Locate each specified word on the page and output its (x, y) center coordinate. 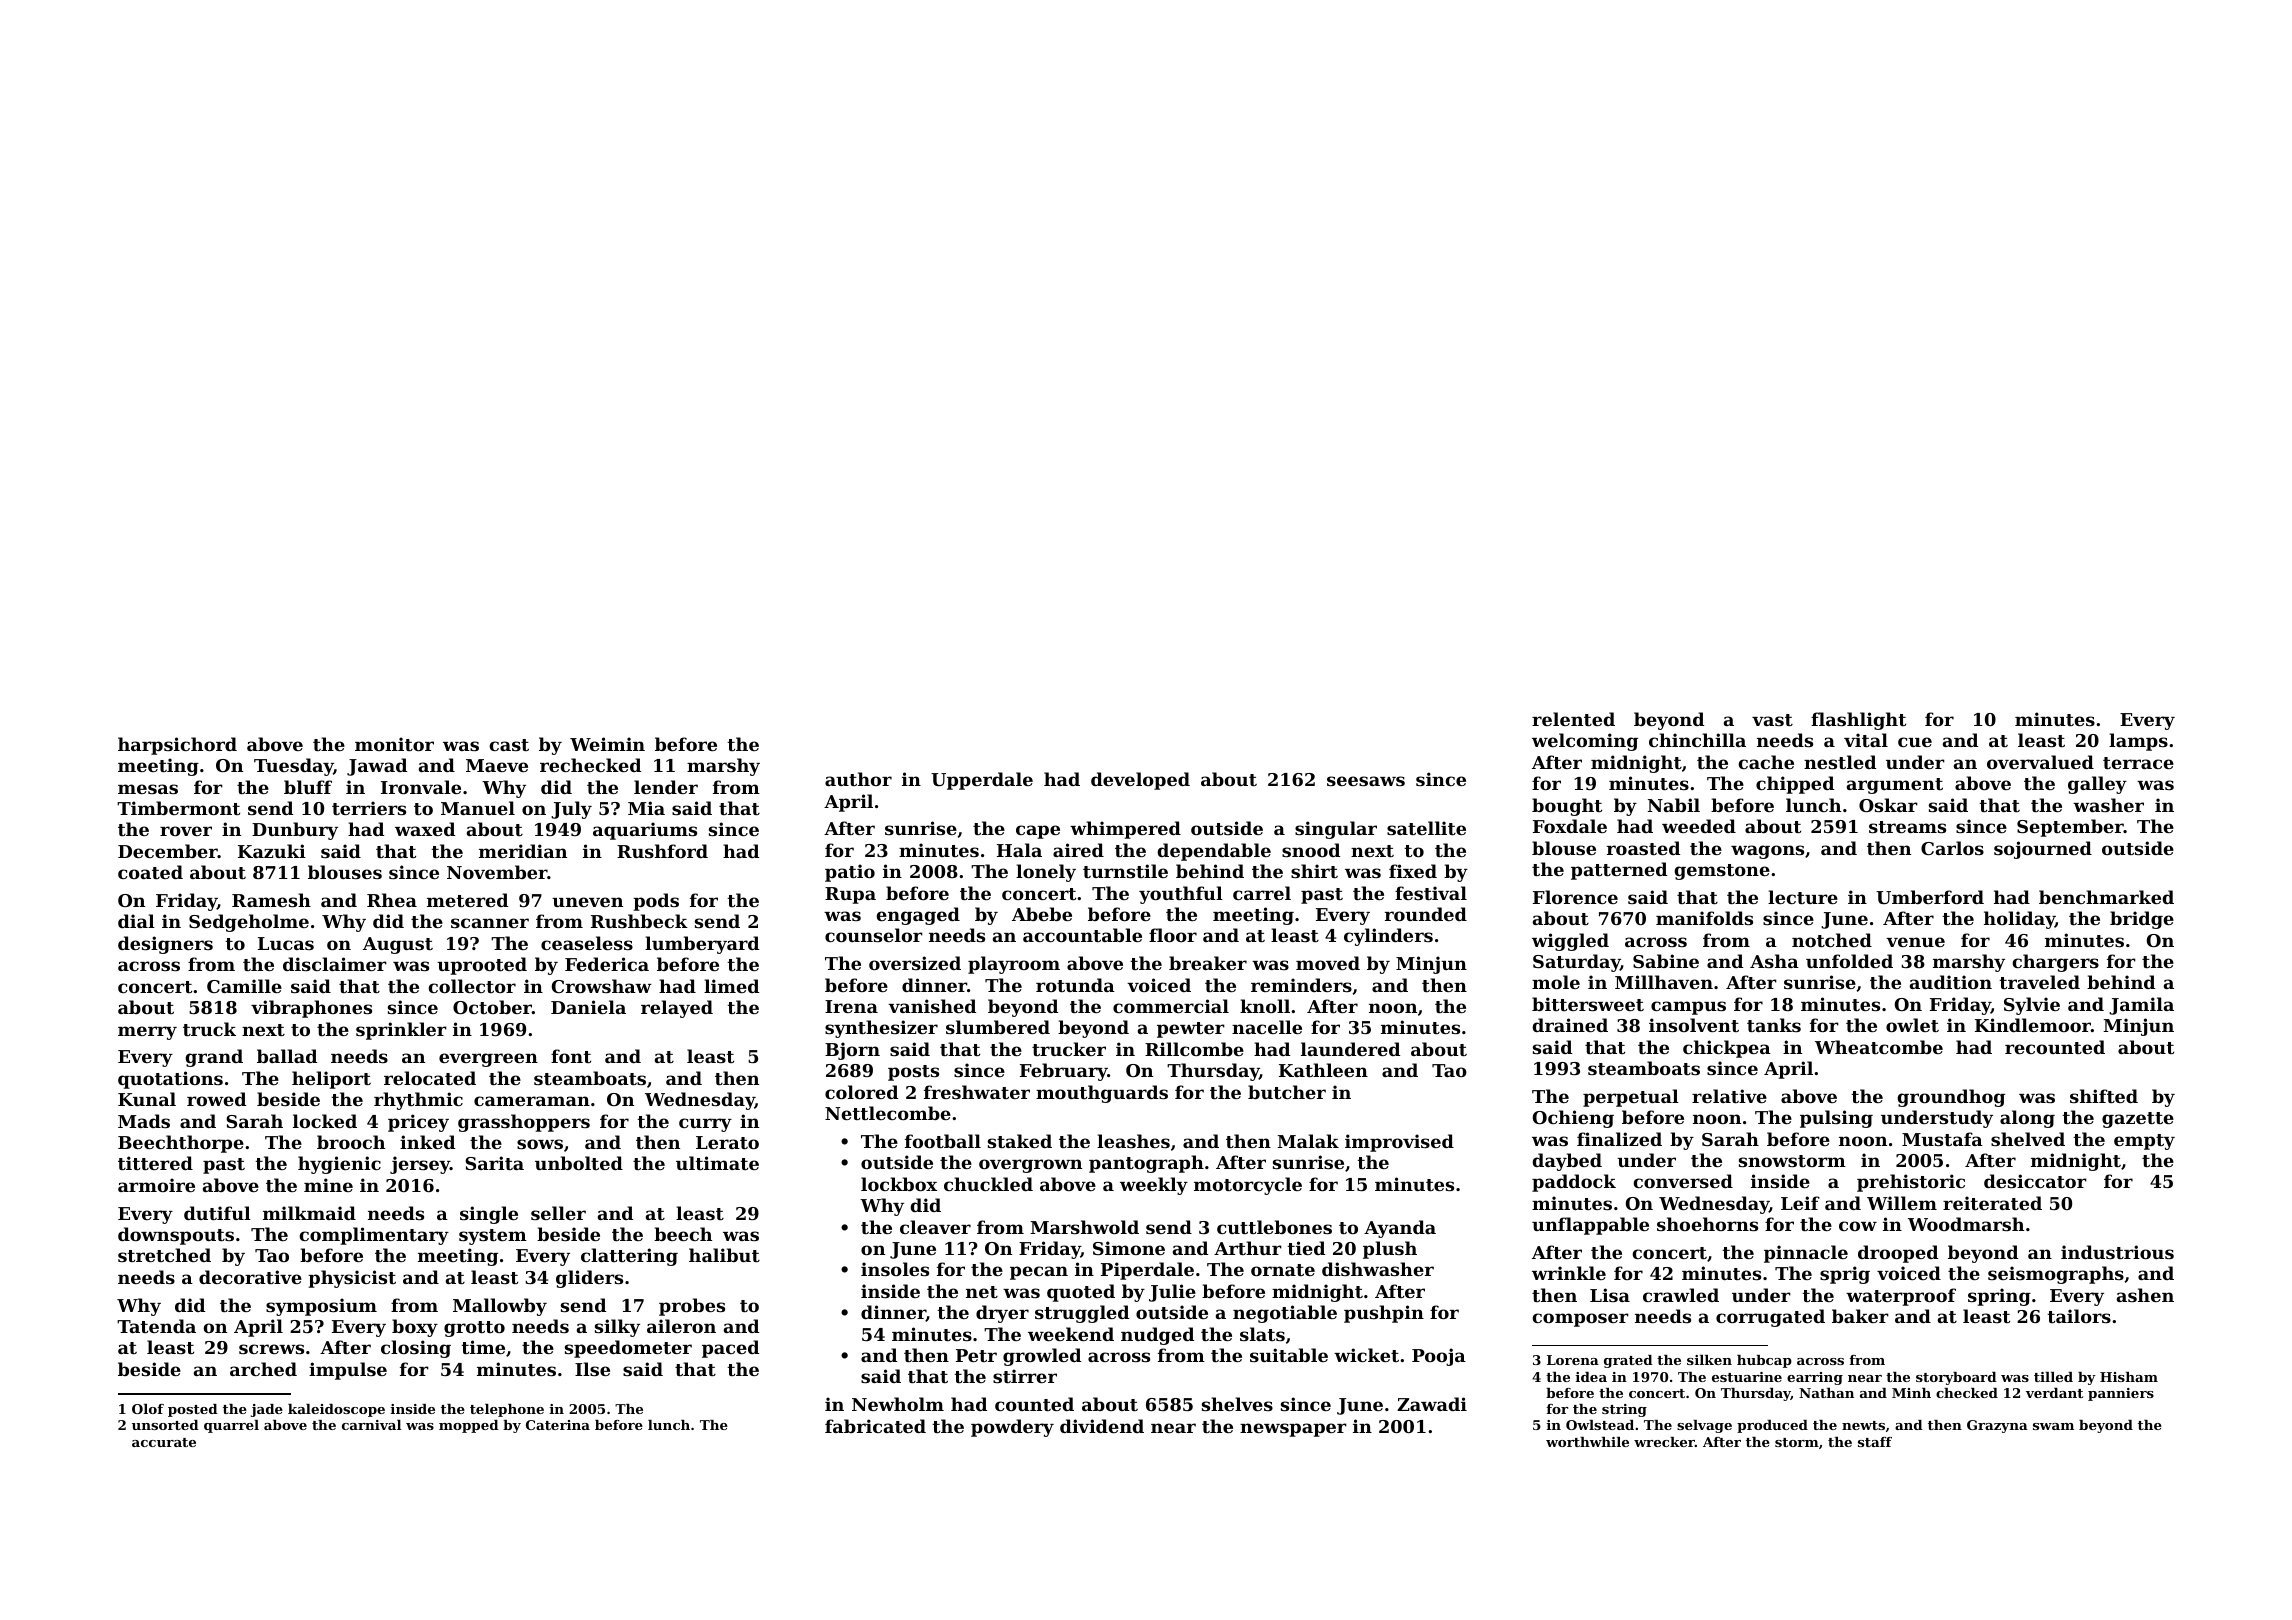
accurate (164, 1442)
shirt (1314, 871)
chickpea (1727, 1049)
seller (558, 1213)
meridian (523, 851)
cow (1858, 1226)
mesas (148, 789)
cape (1038, 832)
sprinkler (401, 1031)
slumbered (998, 1027)
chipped (1795, 785)
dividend (1102, 1426)
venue (1915, 942)
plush (1390, 1250)
